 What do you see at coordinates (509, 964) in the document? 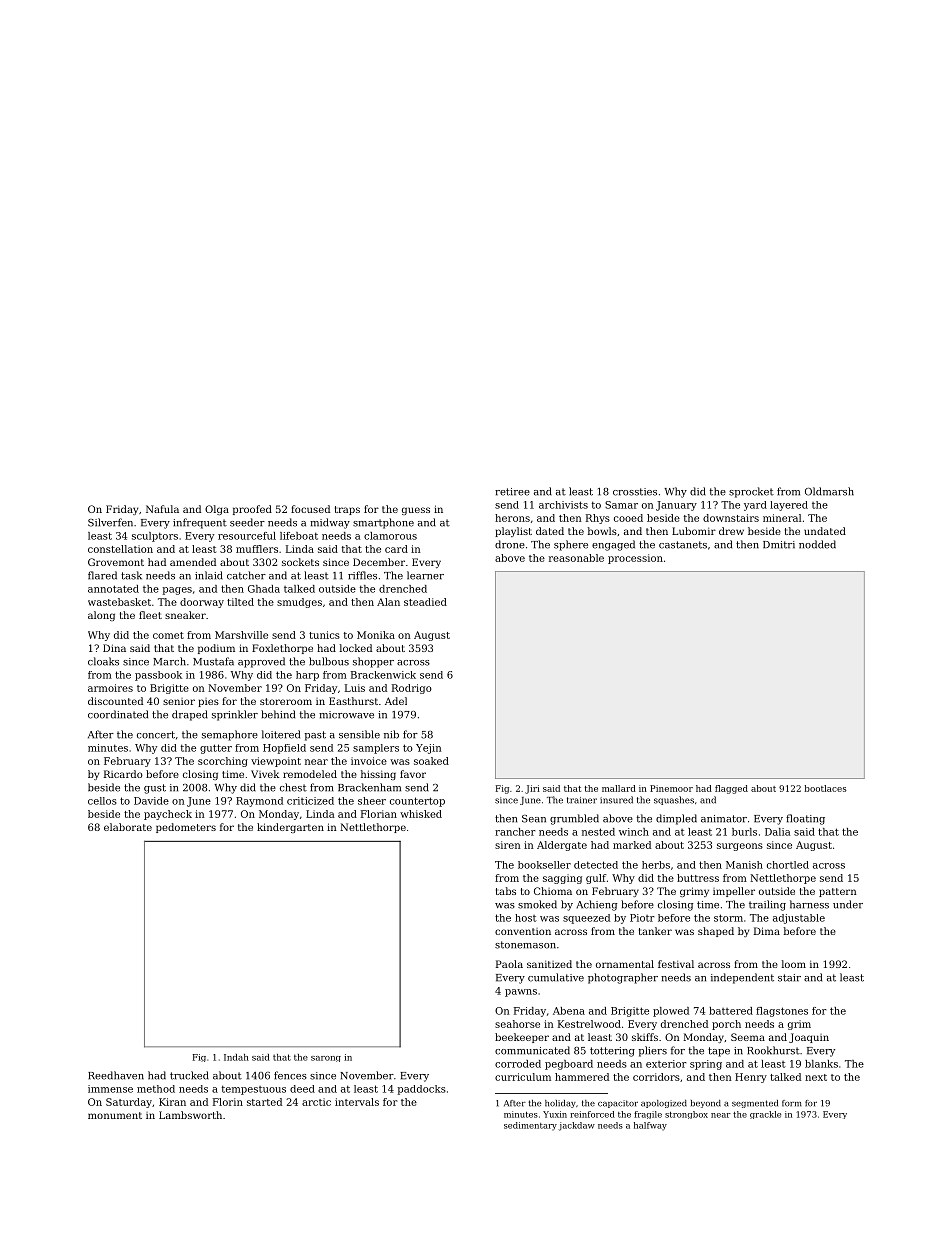
I see `Paola` at bounding box center [509, 964].
